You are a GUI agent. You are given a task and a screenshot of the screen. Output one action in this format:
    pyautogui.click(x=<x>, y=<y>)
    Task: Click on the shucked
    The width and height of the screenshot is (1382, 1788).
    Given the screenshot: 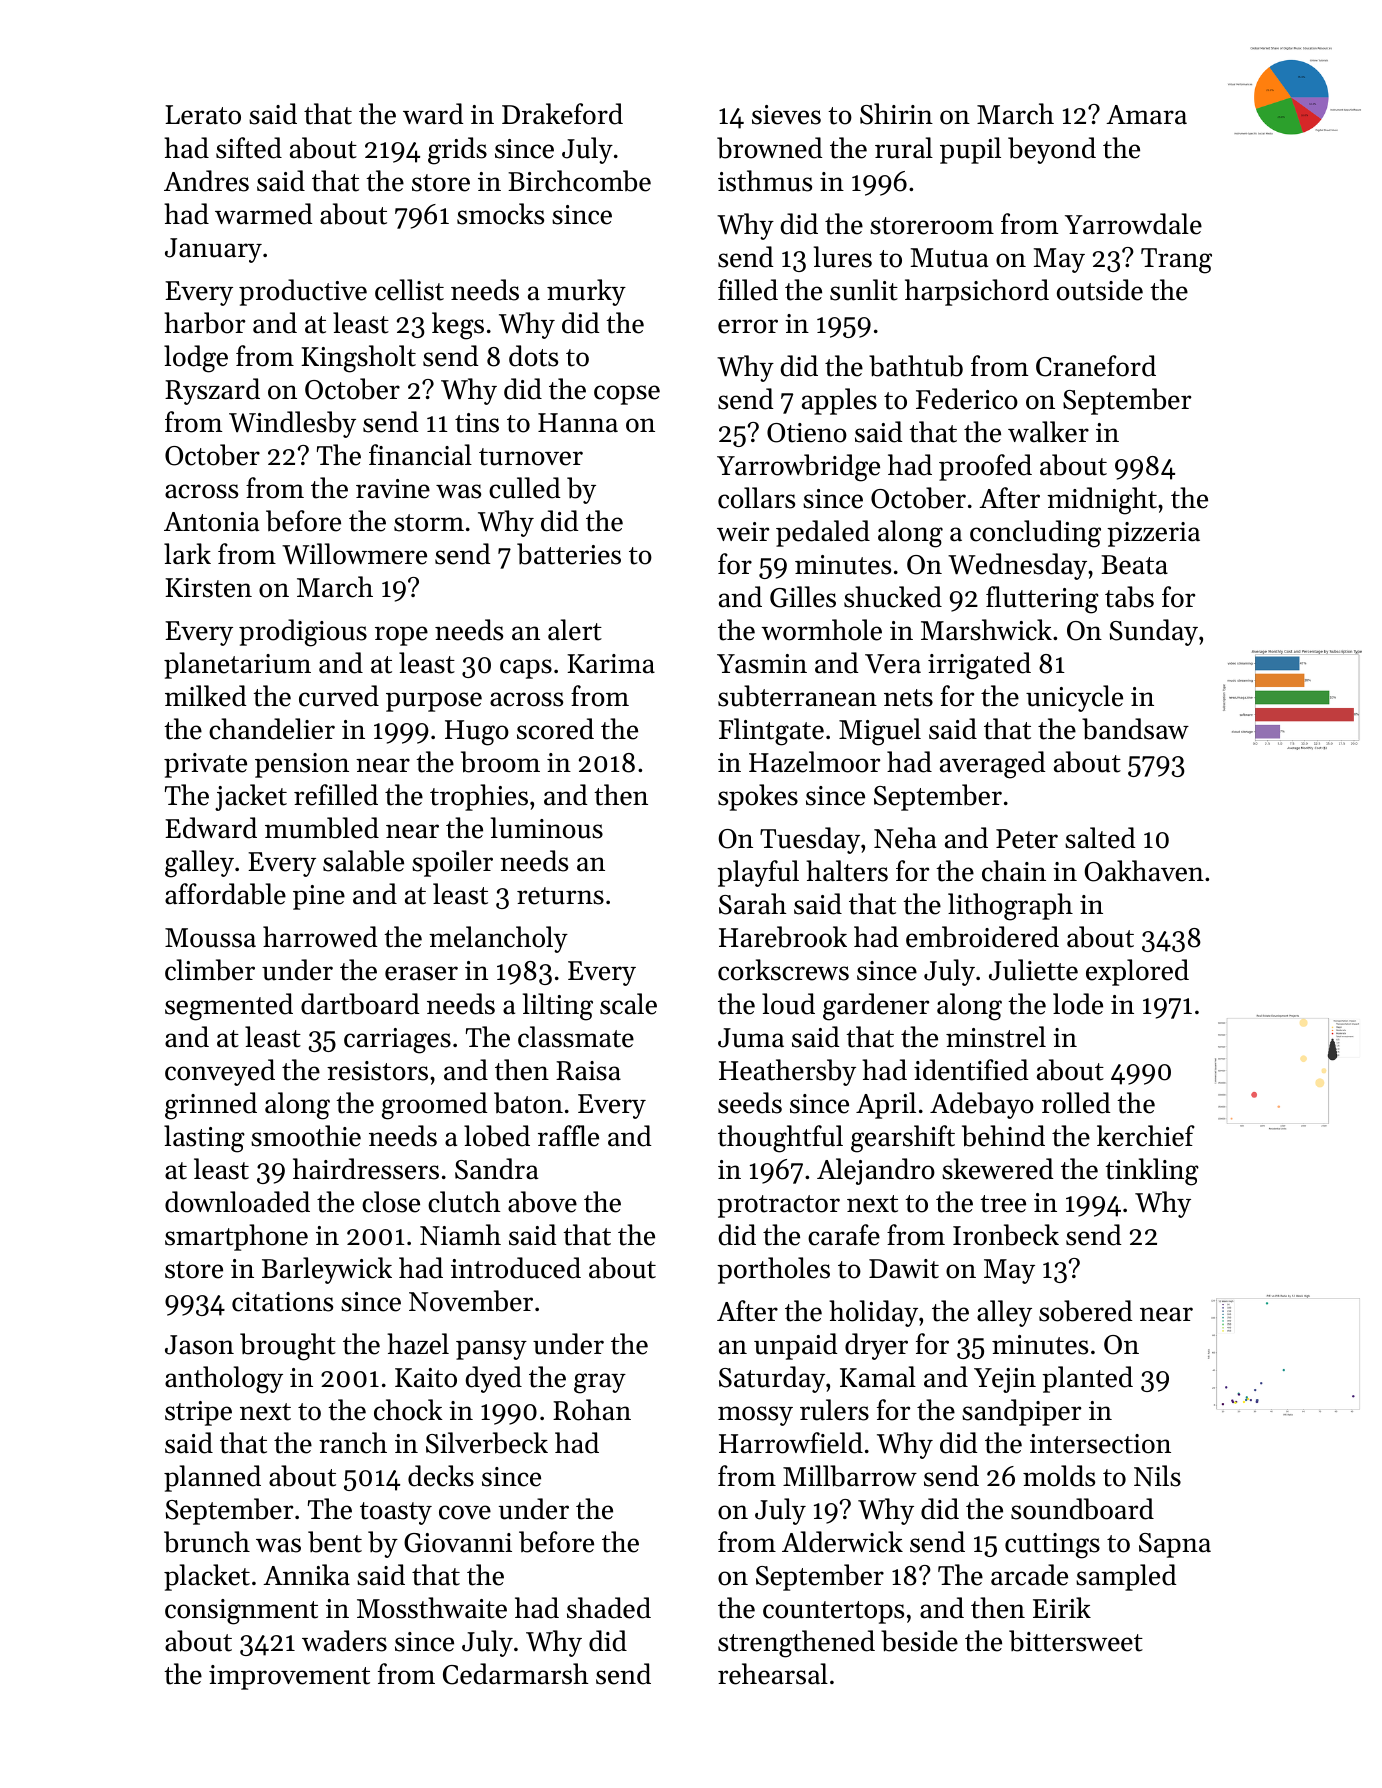 What is the action you would take?
    pyautogui.click(x=893, y=597)
